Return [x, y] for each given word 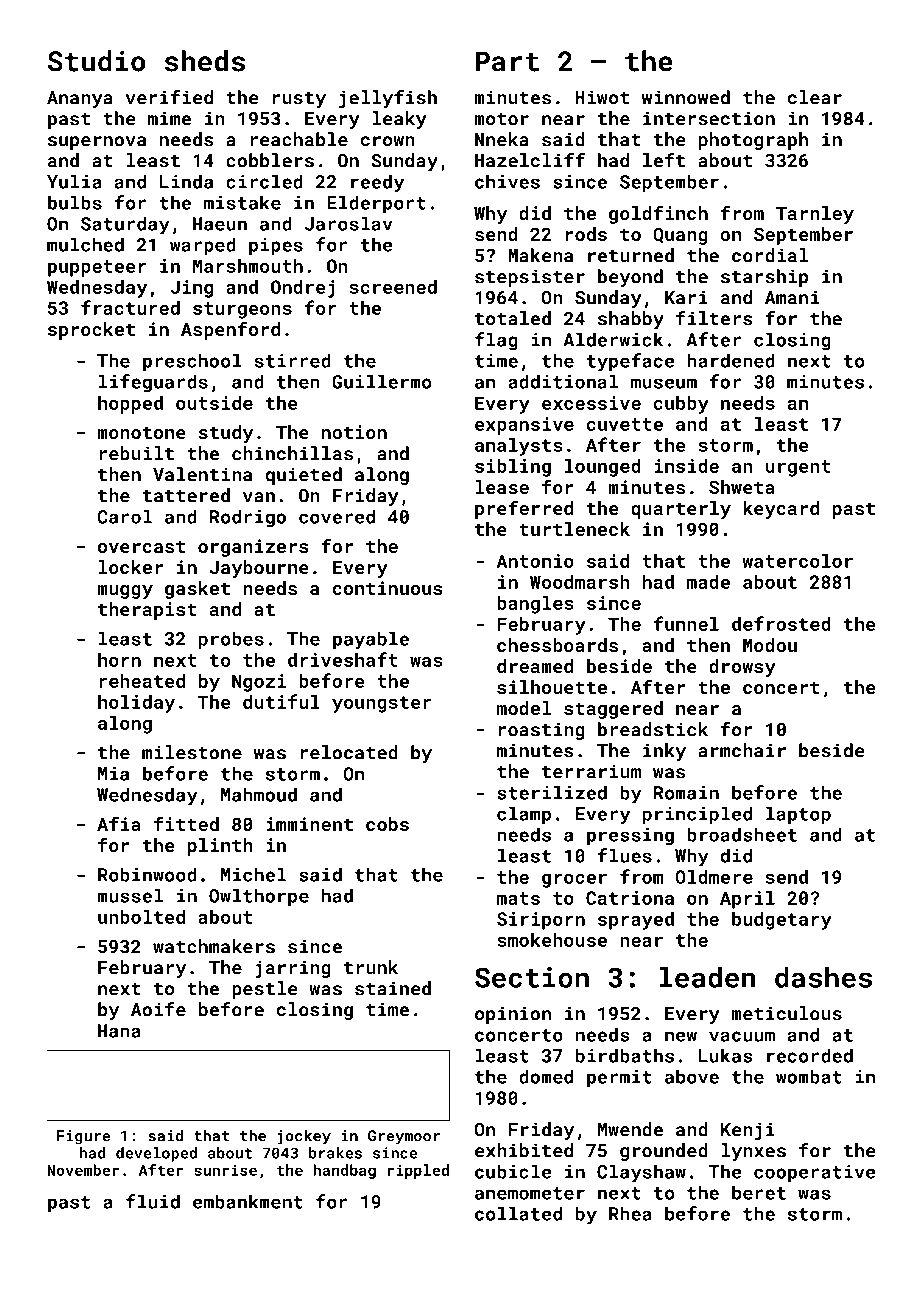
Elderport [376, 204]
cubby [681, 405]
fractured [130, 307]
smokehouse [552, 940]
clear [815, 97]
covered [337, 516]
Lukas [726, 1055]
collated [518, 1213]
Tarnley [815, 215]
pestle [265, 990]
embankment [248, 1201]
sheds [205, 61]
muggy [125, 592]
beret [759, 1192]
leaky [399, 120]
